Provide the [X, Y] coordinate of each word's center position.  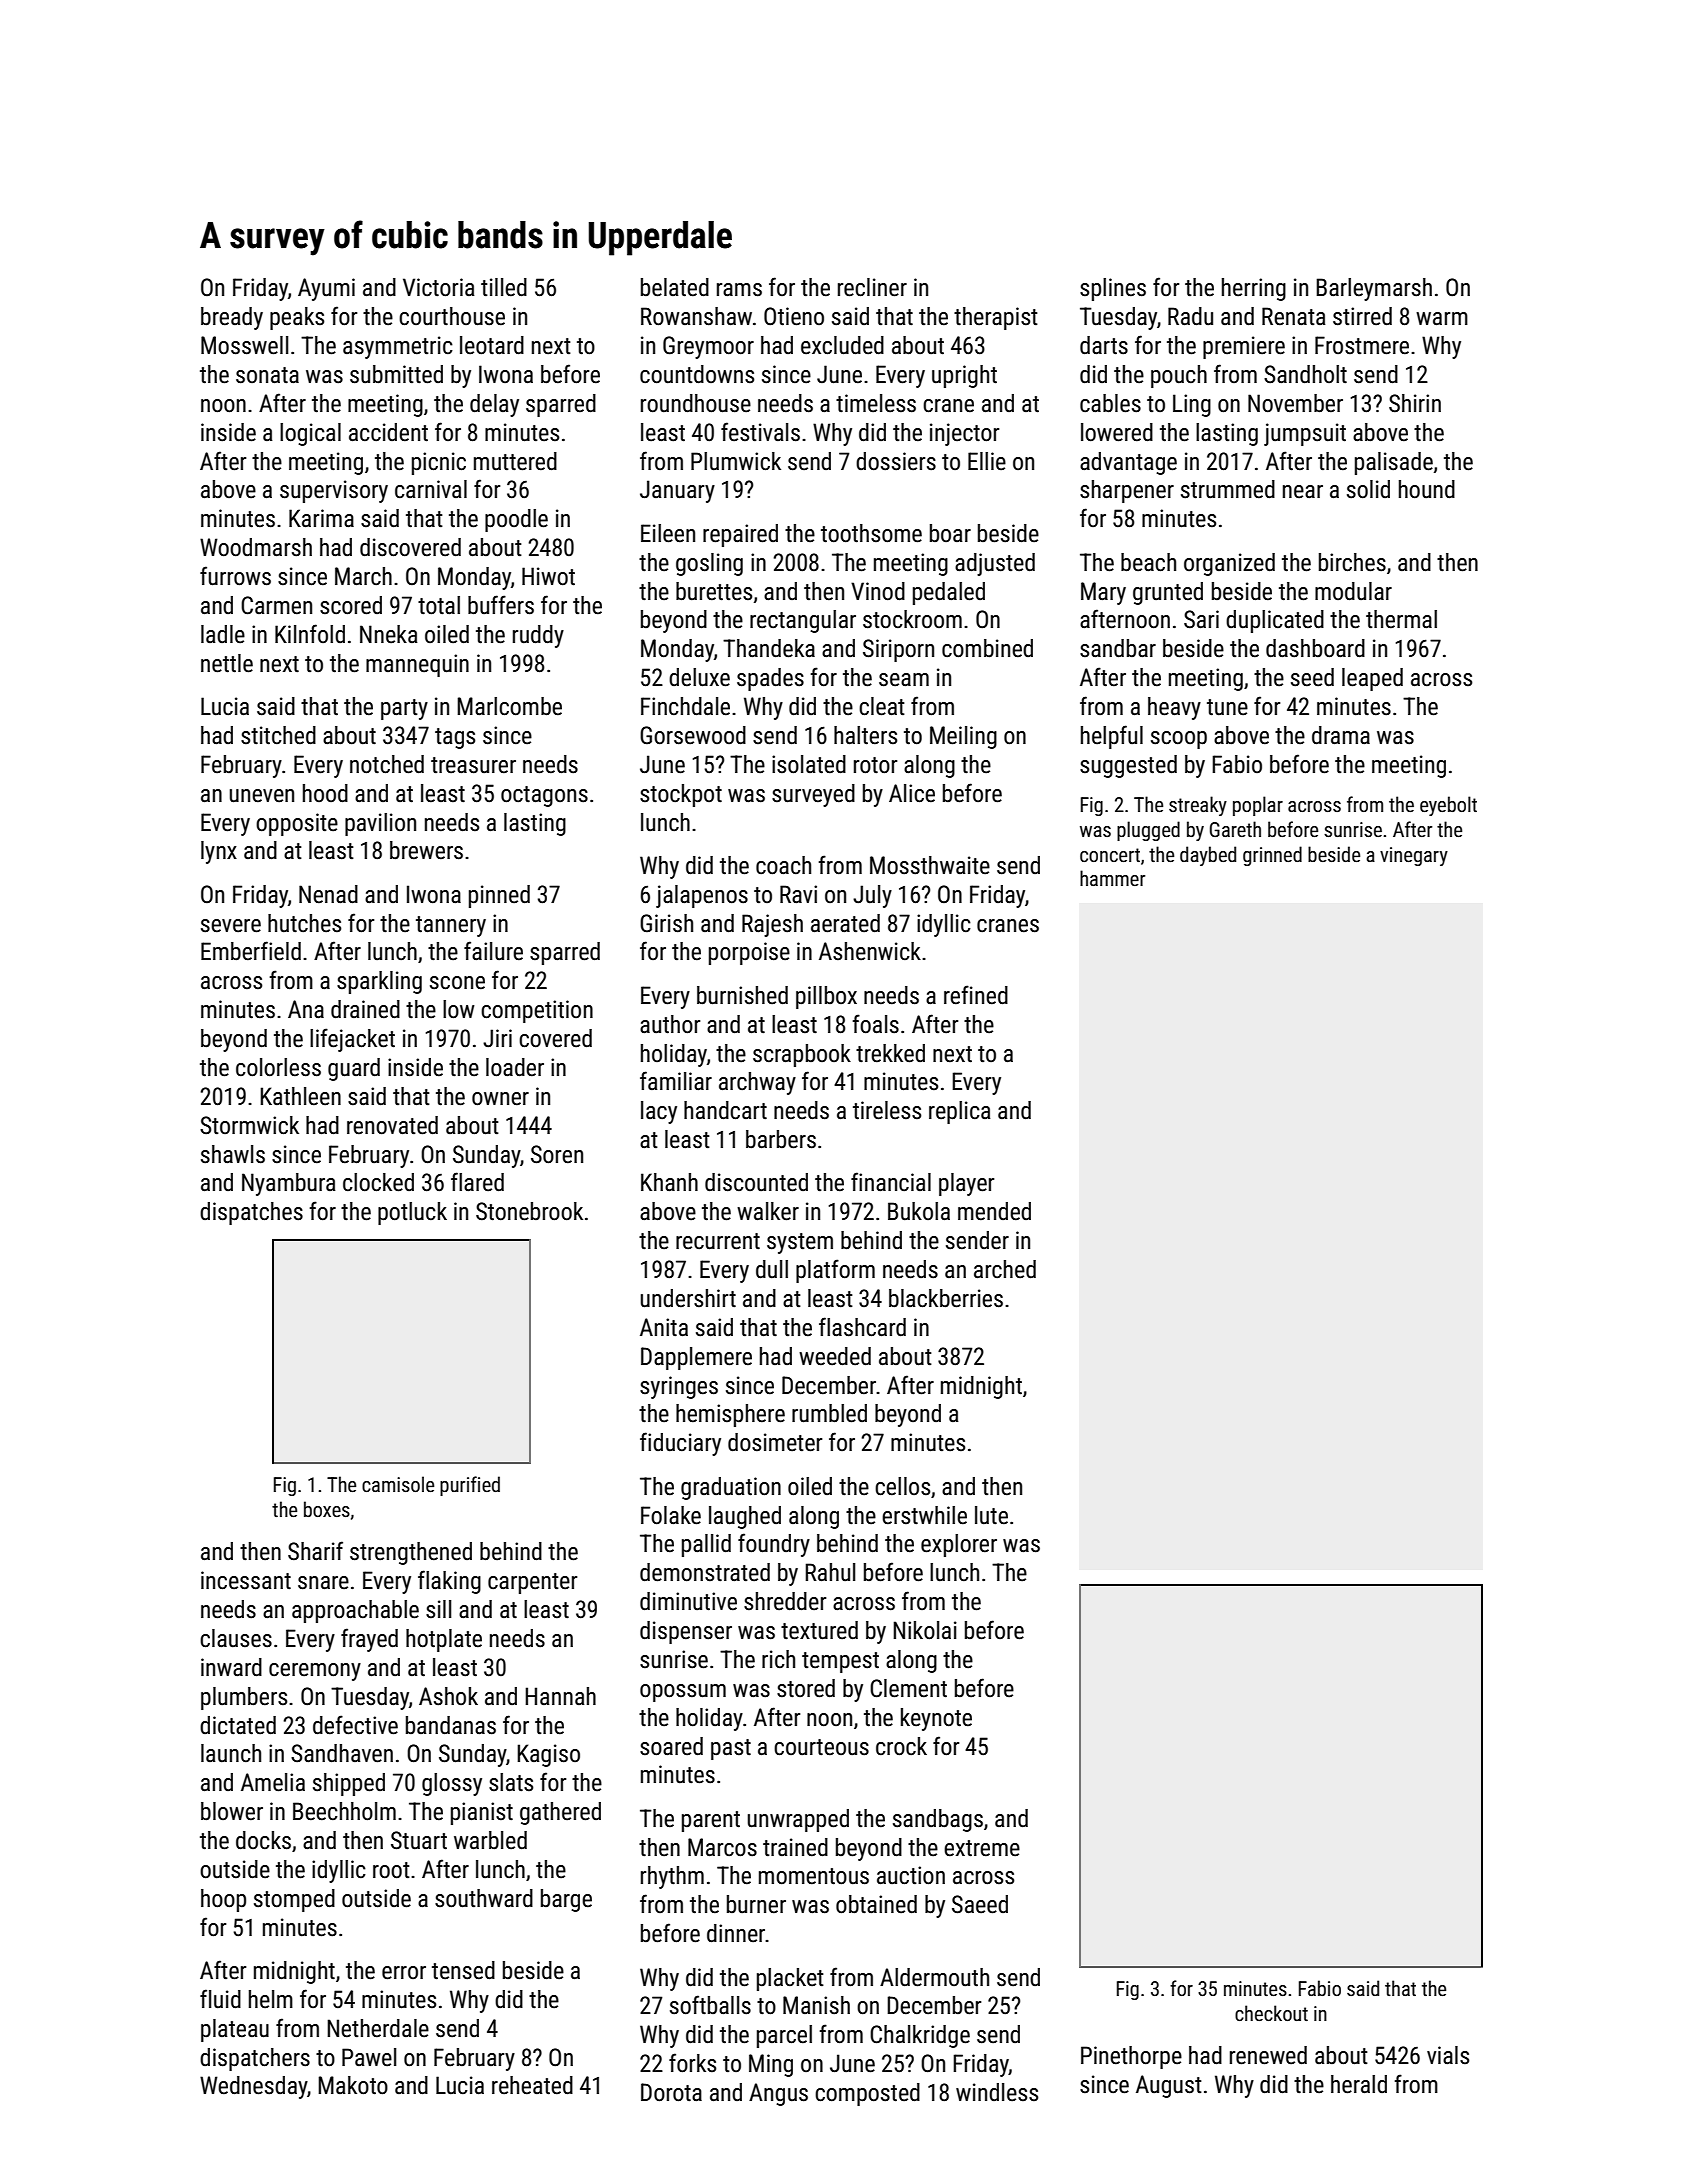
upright [964, 376]
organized [1229, 564]
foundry [774, 1545]
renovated [392, 1125]
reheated [532, 2085]
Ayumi [326, 289]
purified [470, 1486]
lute [991, 1515]
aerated [845, 923]
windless [997, 2092]
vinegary [1414, 856]
